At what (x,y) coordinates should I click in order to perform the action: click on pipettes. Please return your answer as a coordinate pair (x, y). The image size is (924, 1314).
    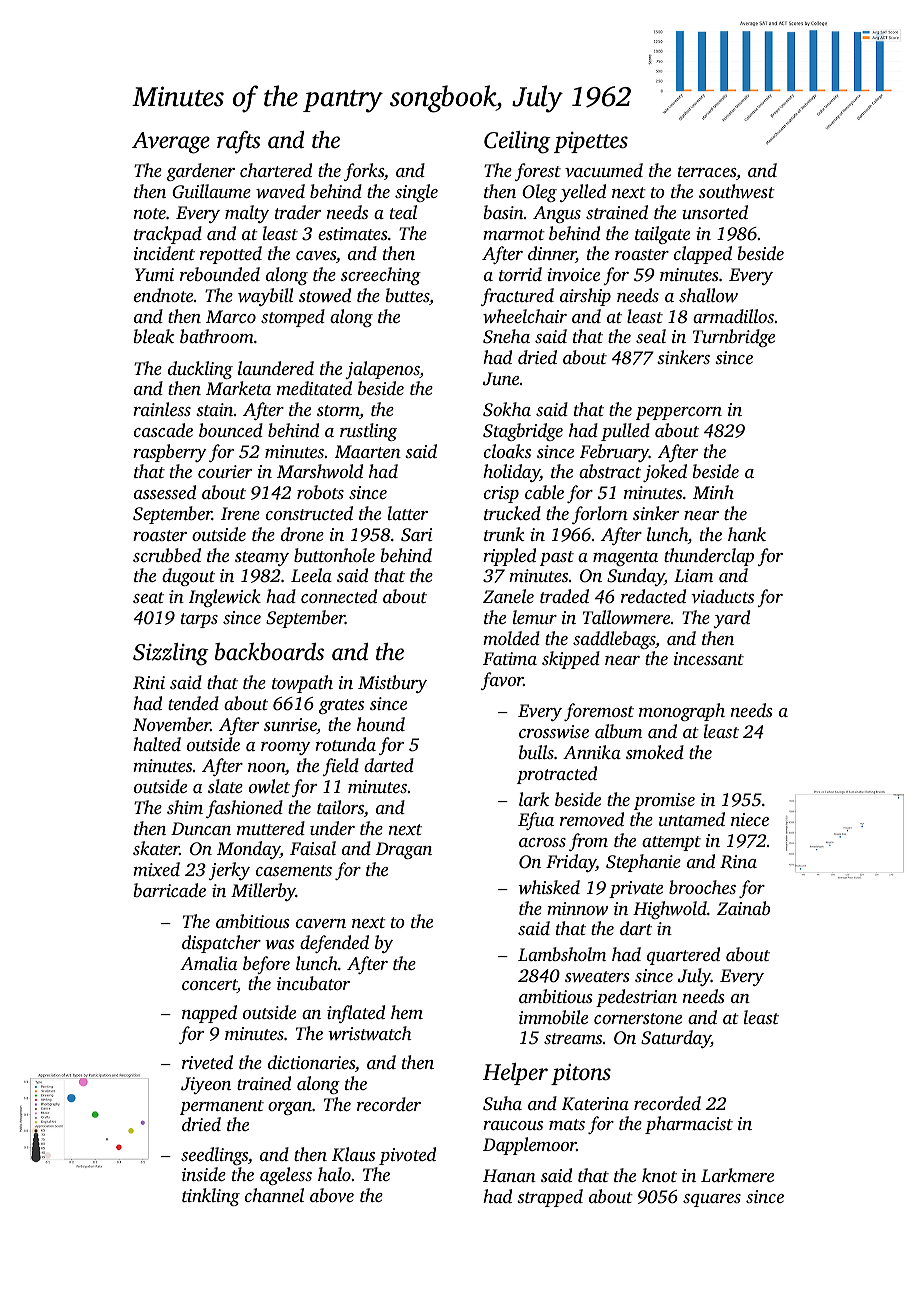
    Looking at the image, I should click on (591, 142).
